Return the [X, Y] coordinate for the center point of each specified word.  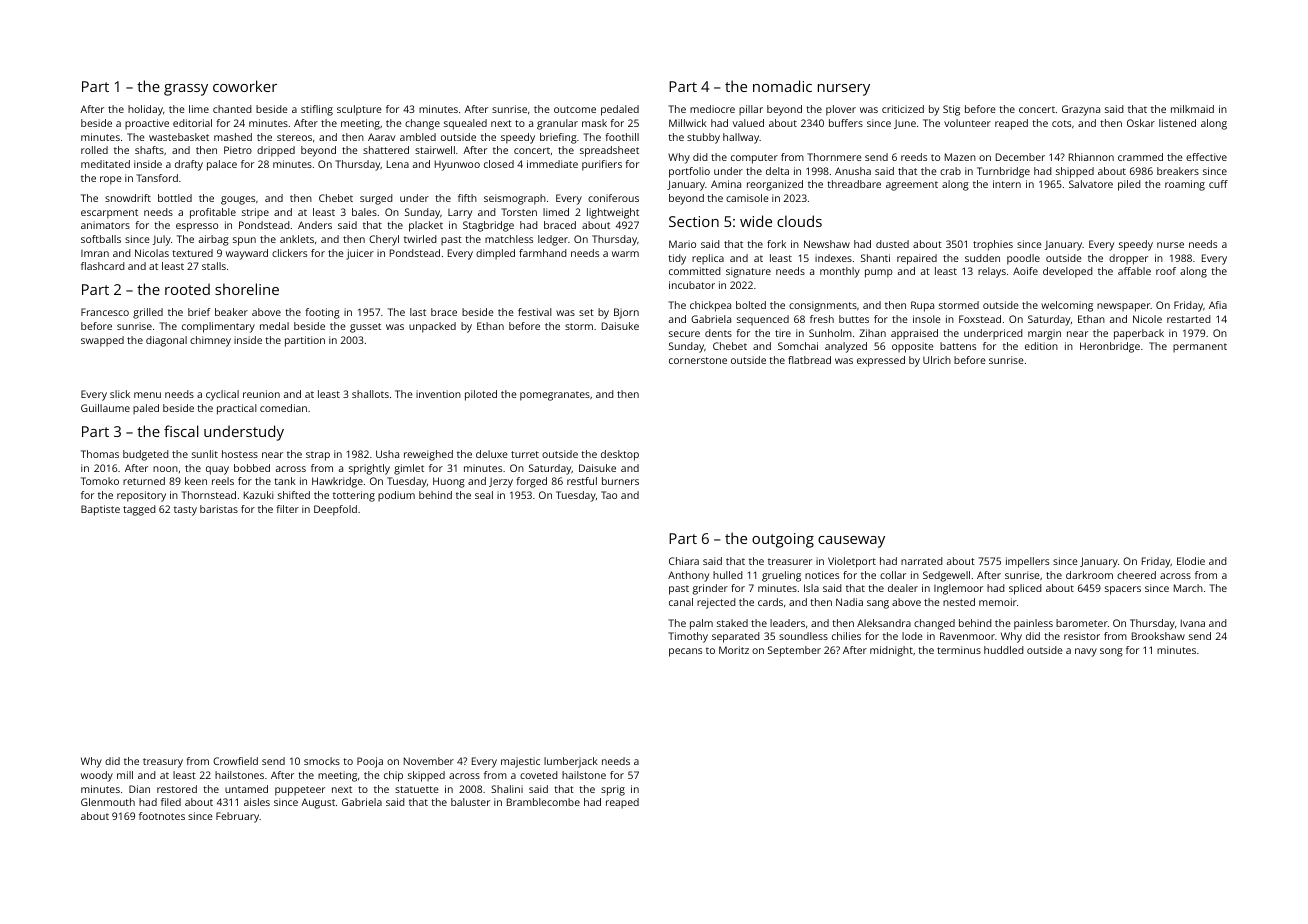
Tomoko [100, 481]
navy [1086, 652]
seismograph [515, 199]
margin [1044, 334]
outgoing [783, 540]
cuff [1218, 184]
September [794, 651]
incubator [692, 285]
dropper [1128, 259]
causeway [851, 542]
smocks [322, 761]
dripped [276, 151]
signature [748, 272]
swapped [102, 341]
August [318, 803]
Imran [95, 253]
